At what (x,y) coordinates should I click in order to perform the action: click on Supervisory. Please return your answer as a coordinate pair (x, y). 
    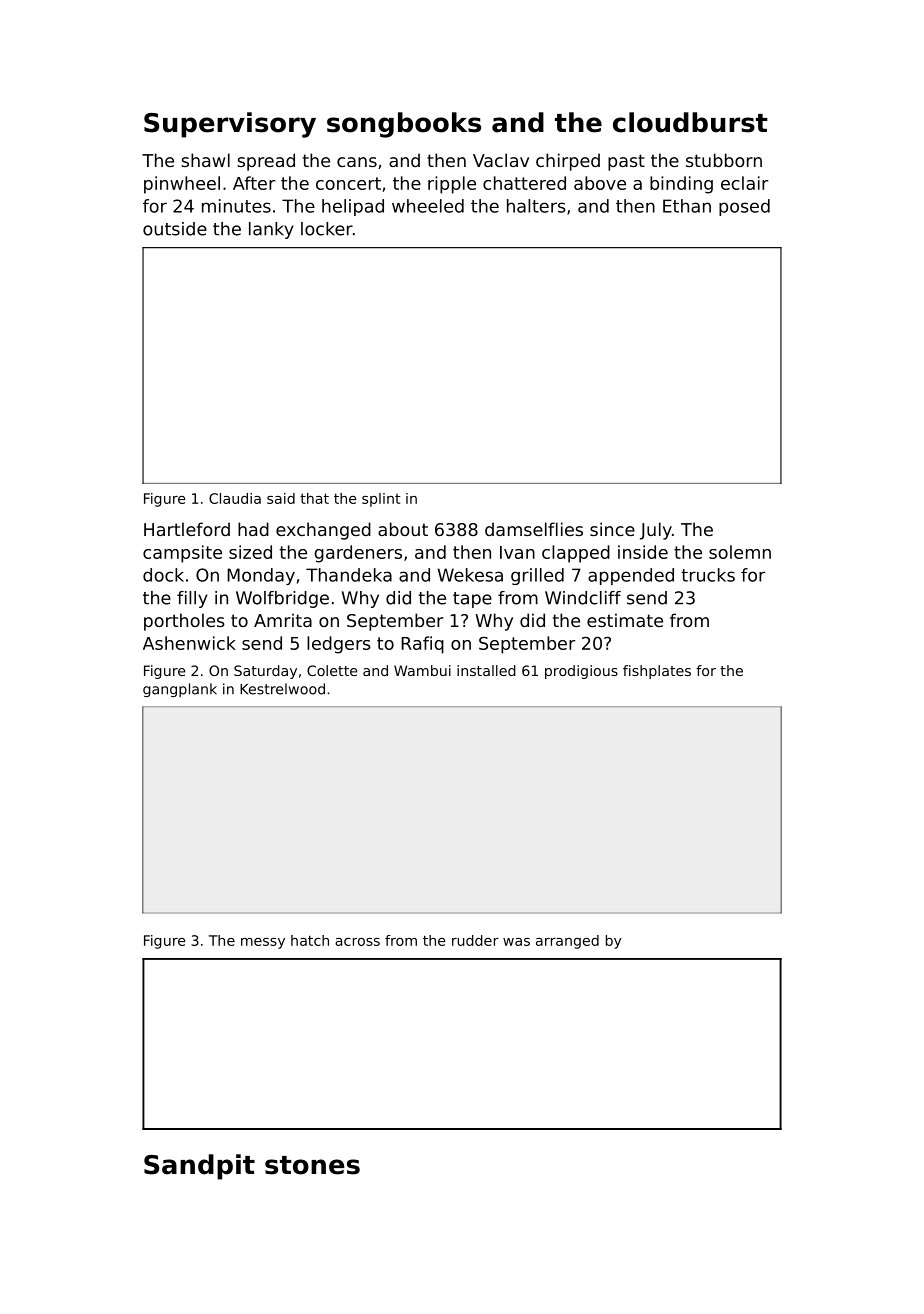
    Looking at the image, I should click on (230, 125).
